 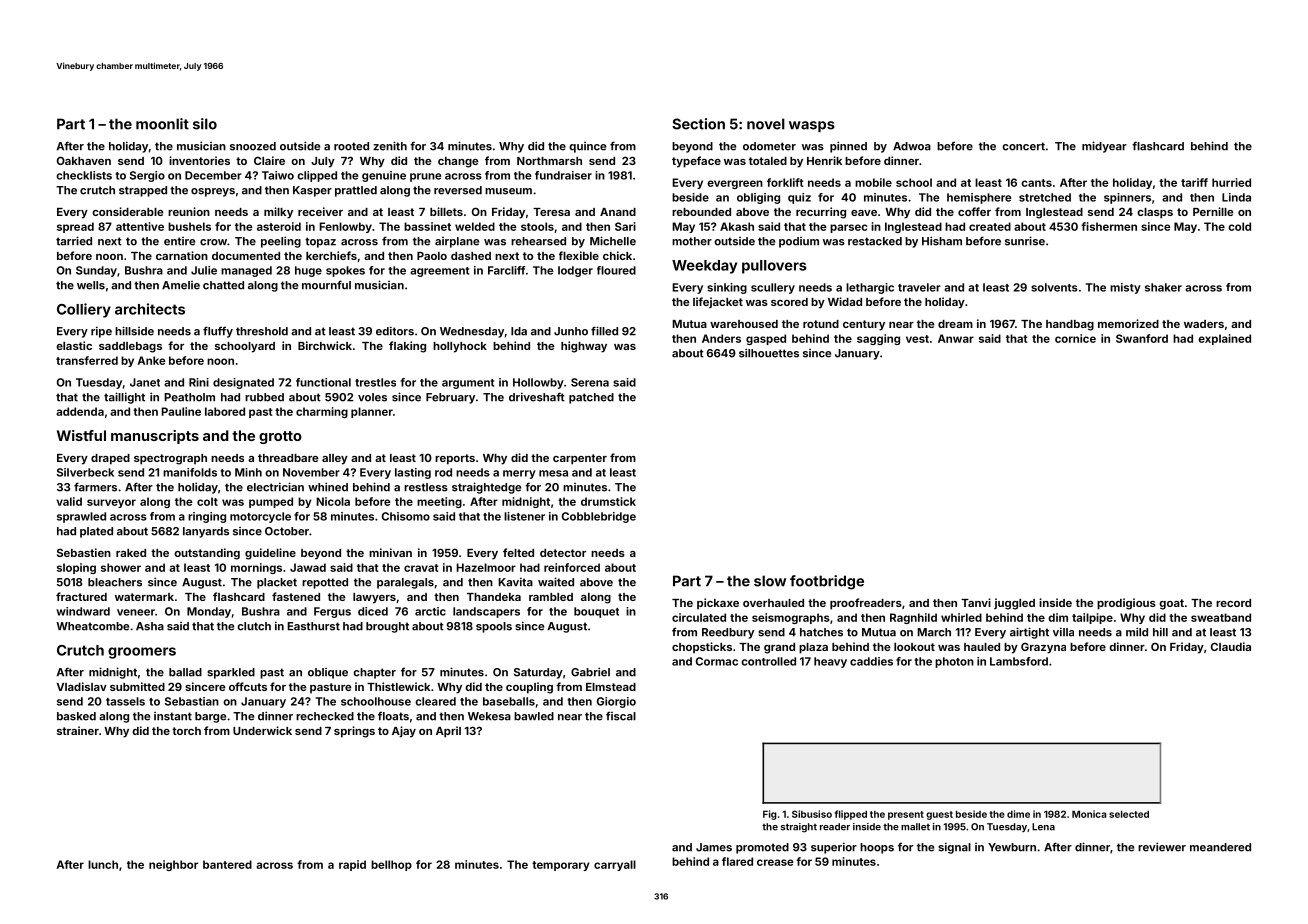 What do you see at coordinates (1231, 646) in the screenshot?
I see `Claudia` at bounding box center [1231, 646].
